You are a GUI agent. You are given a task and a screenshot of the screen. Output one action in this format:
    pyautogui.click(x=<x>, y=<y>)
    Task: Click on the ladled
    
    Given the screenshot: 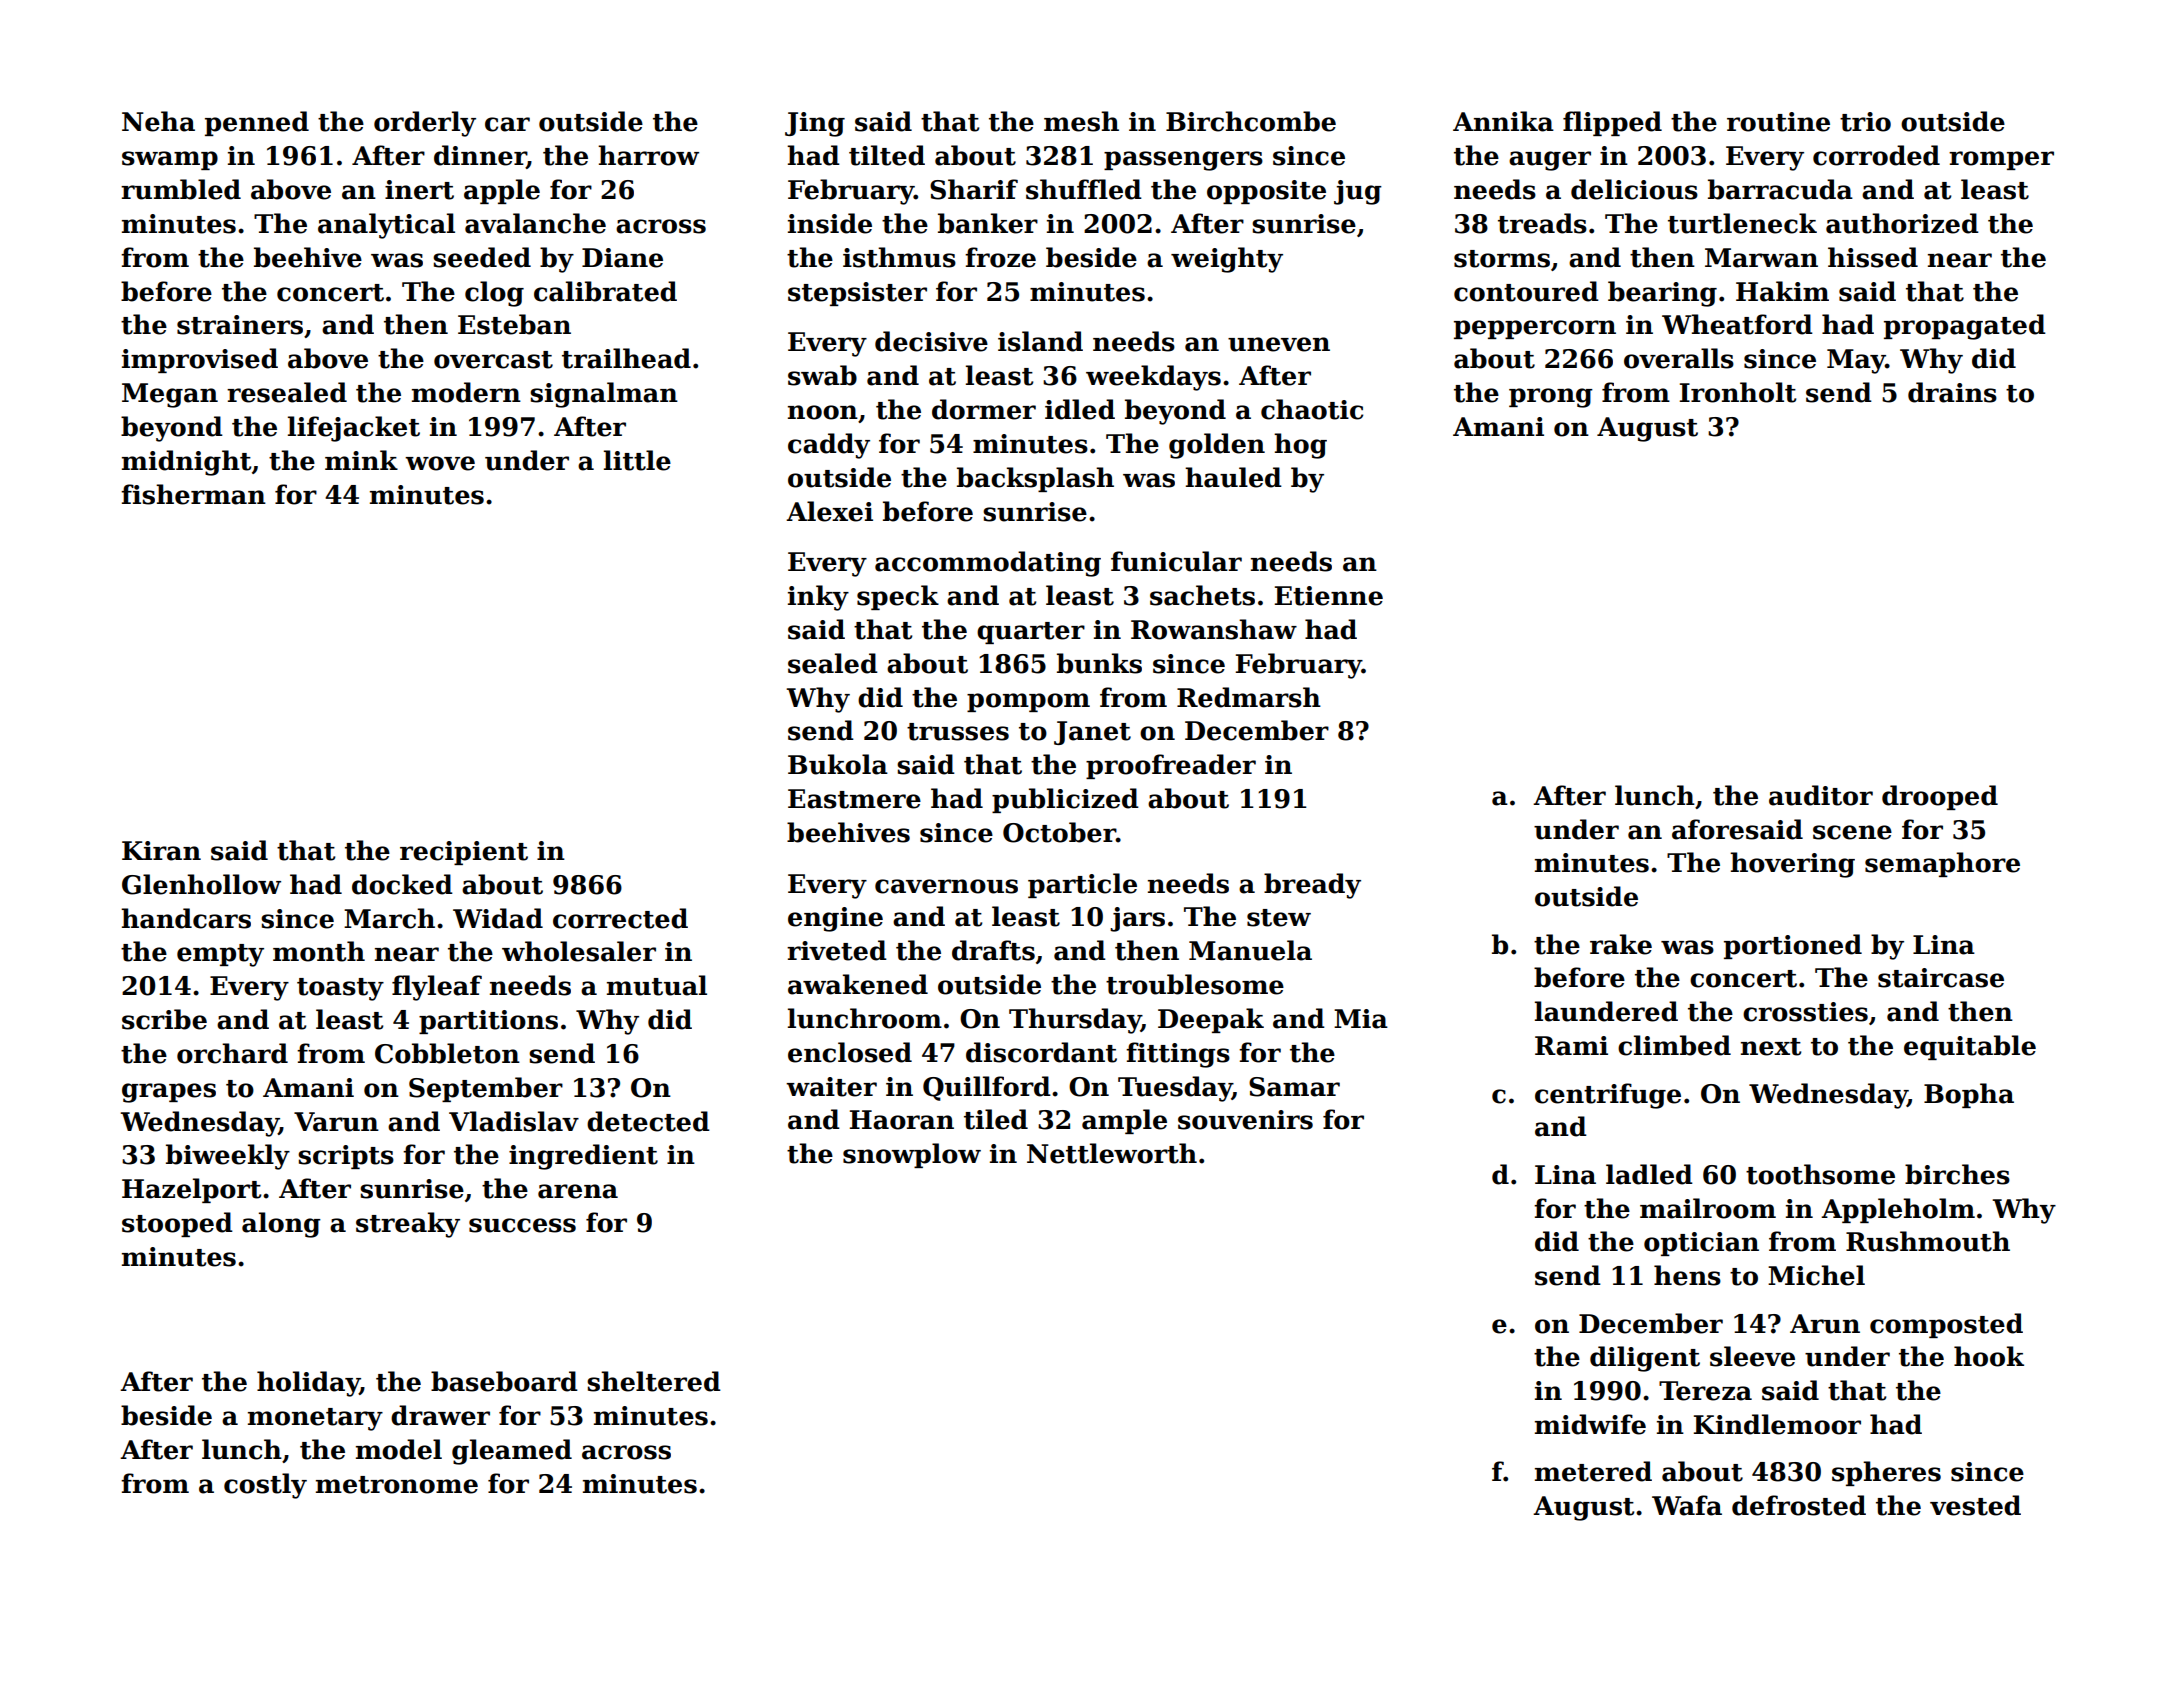 What is the action you would take?
    pyautogui.click(x=1649, y=1174)
